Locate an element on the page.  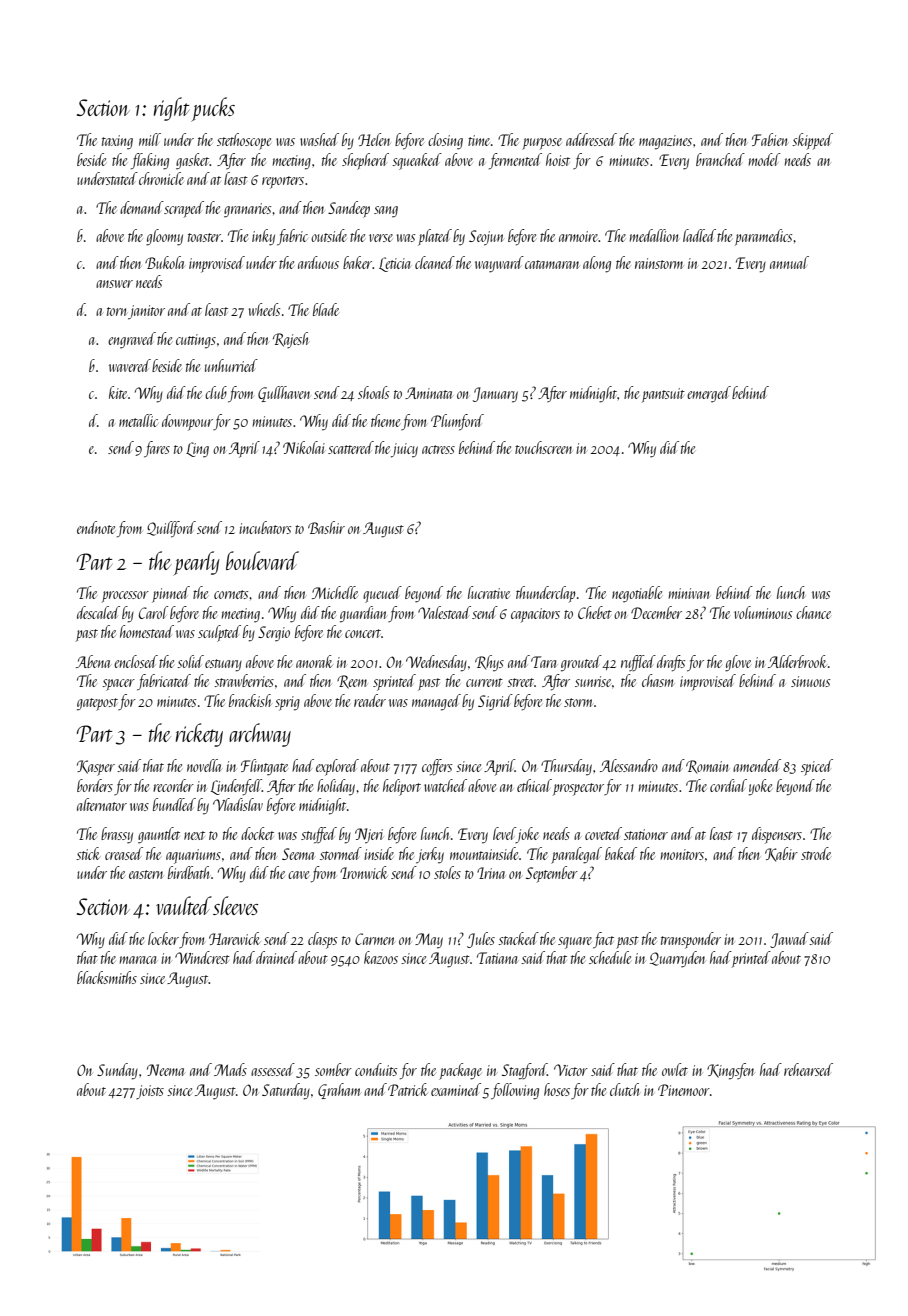
magazines is located at coordinates (665, 142).
